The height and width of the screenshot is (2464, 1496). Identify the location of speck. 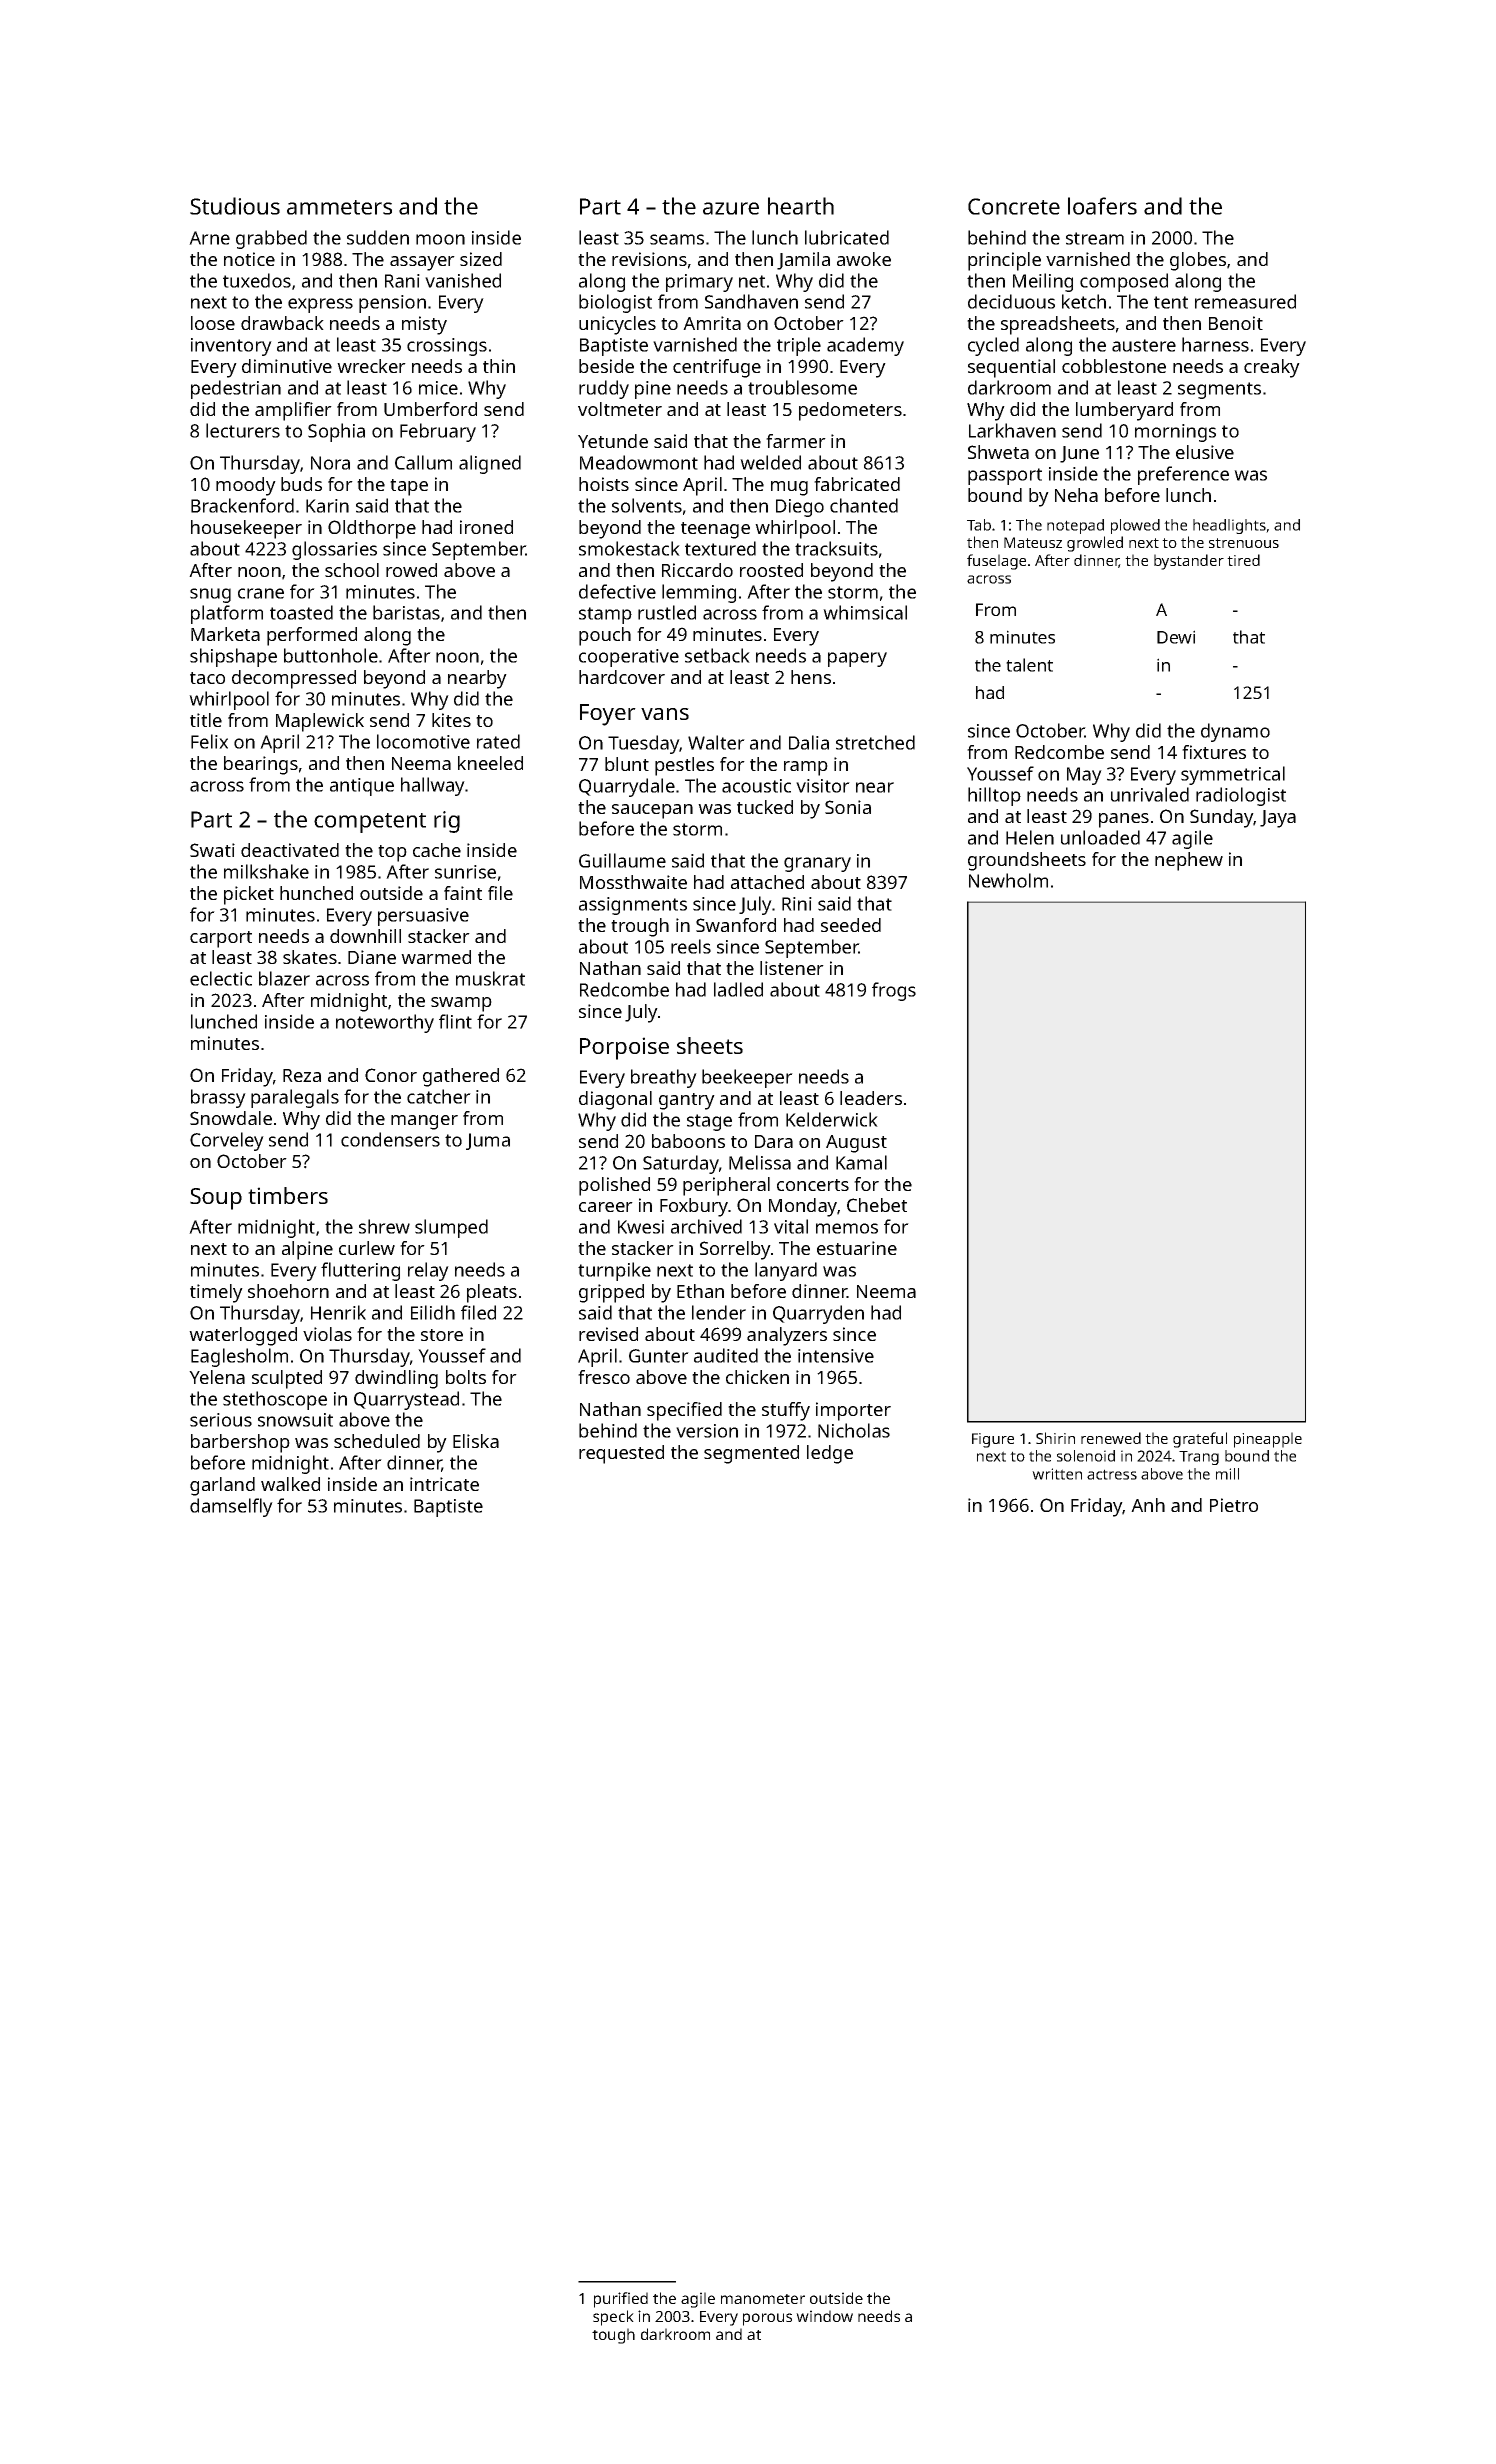
(613, 2318).
